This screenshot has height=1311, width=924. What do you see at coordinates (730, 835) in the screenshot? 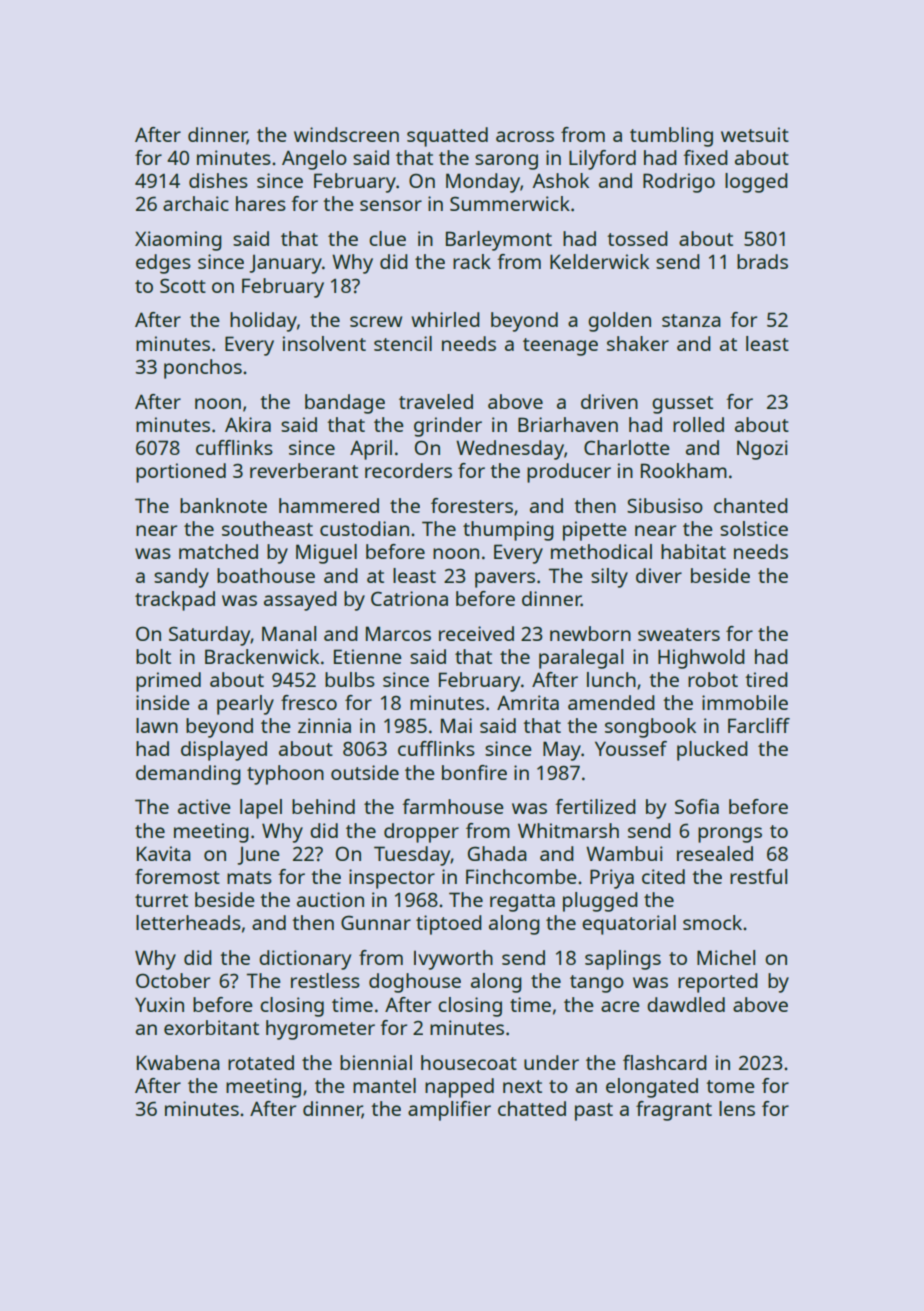
I see `prongs` at bounding box center [730, 835].
